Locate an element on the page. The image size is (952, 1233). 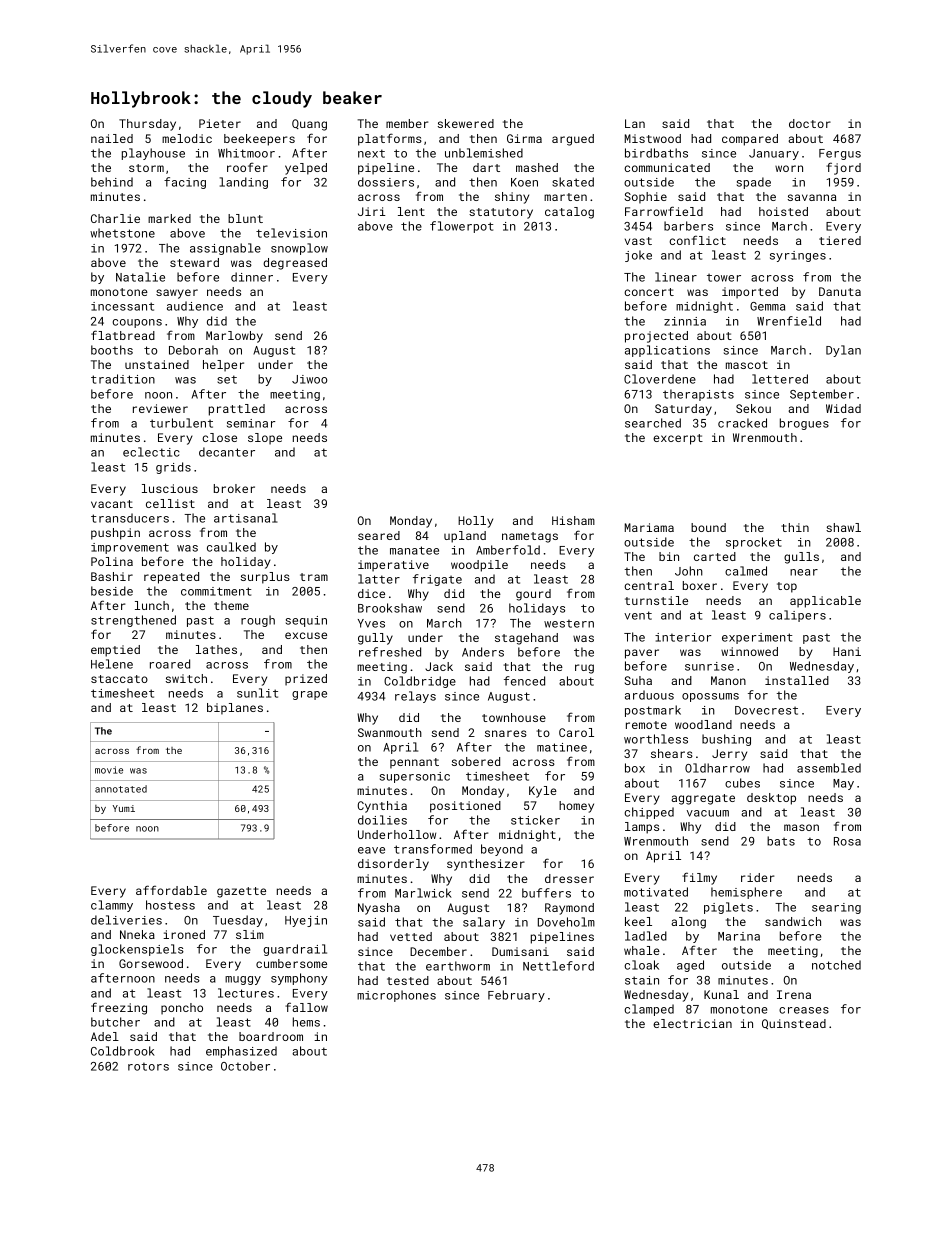
Fergus is located at coordinates (840, 154).
